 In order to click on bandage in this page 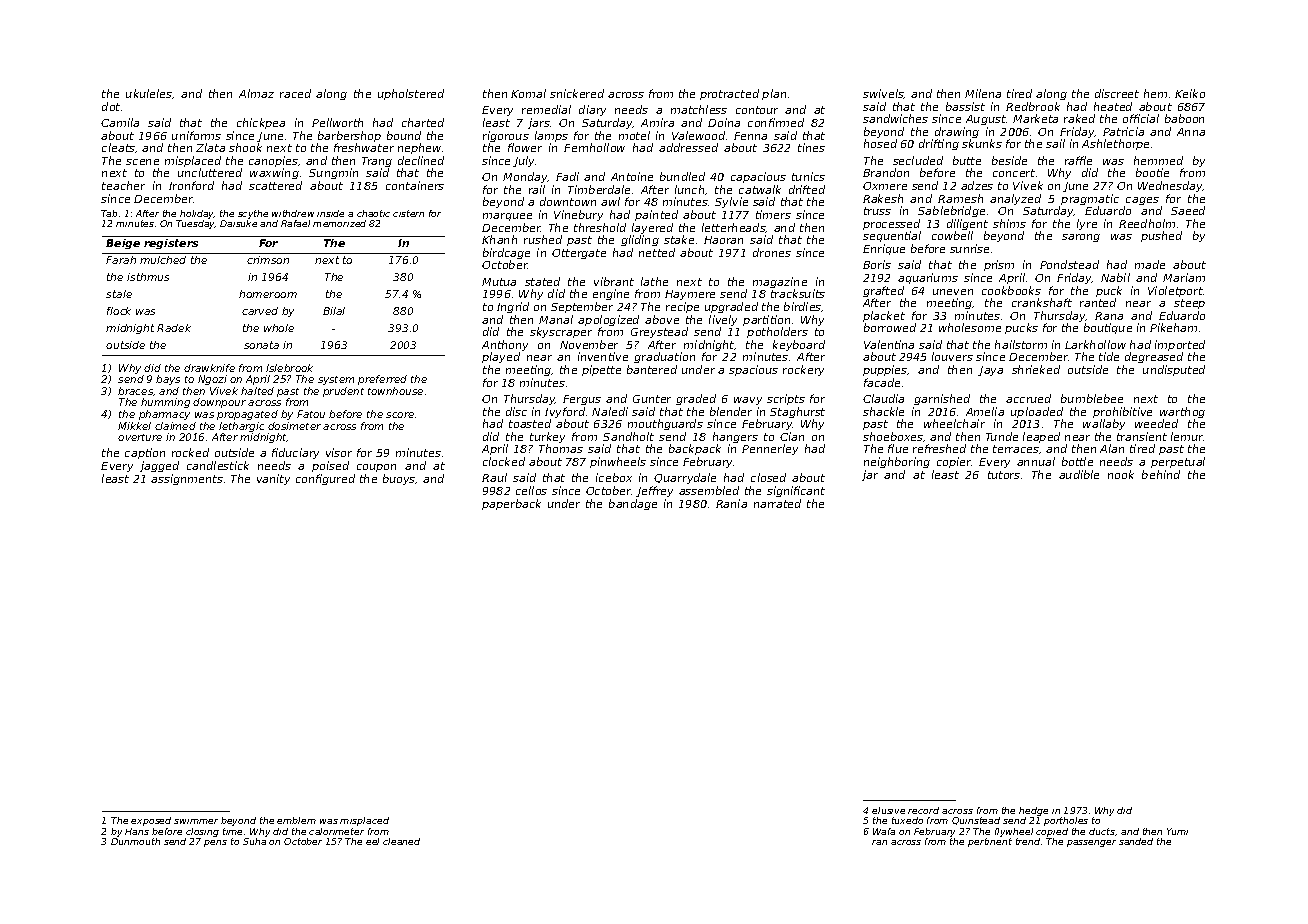, I will do `click(633, 504)`.
